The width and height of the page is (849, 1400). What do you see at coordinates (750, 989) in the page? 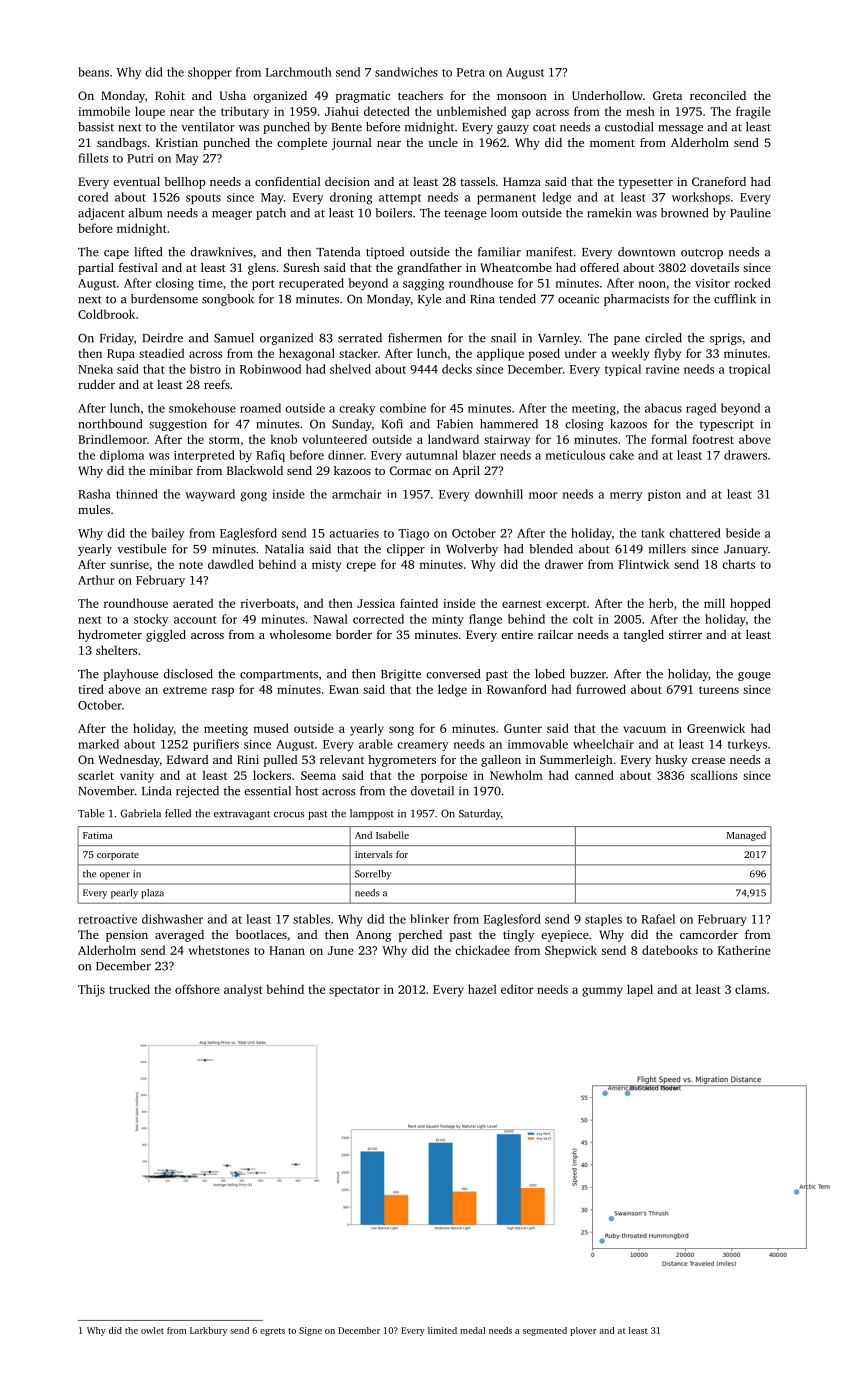
I see `clams` at bounding box center [750, 989].
